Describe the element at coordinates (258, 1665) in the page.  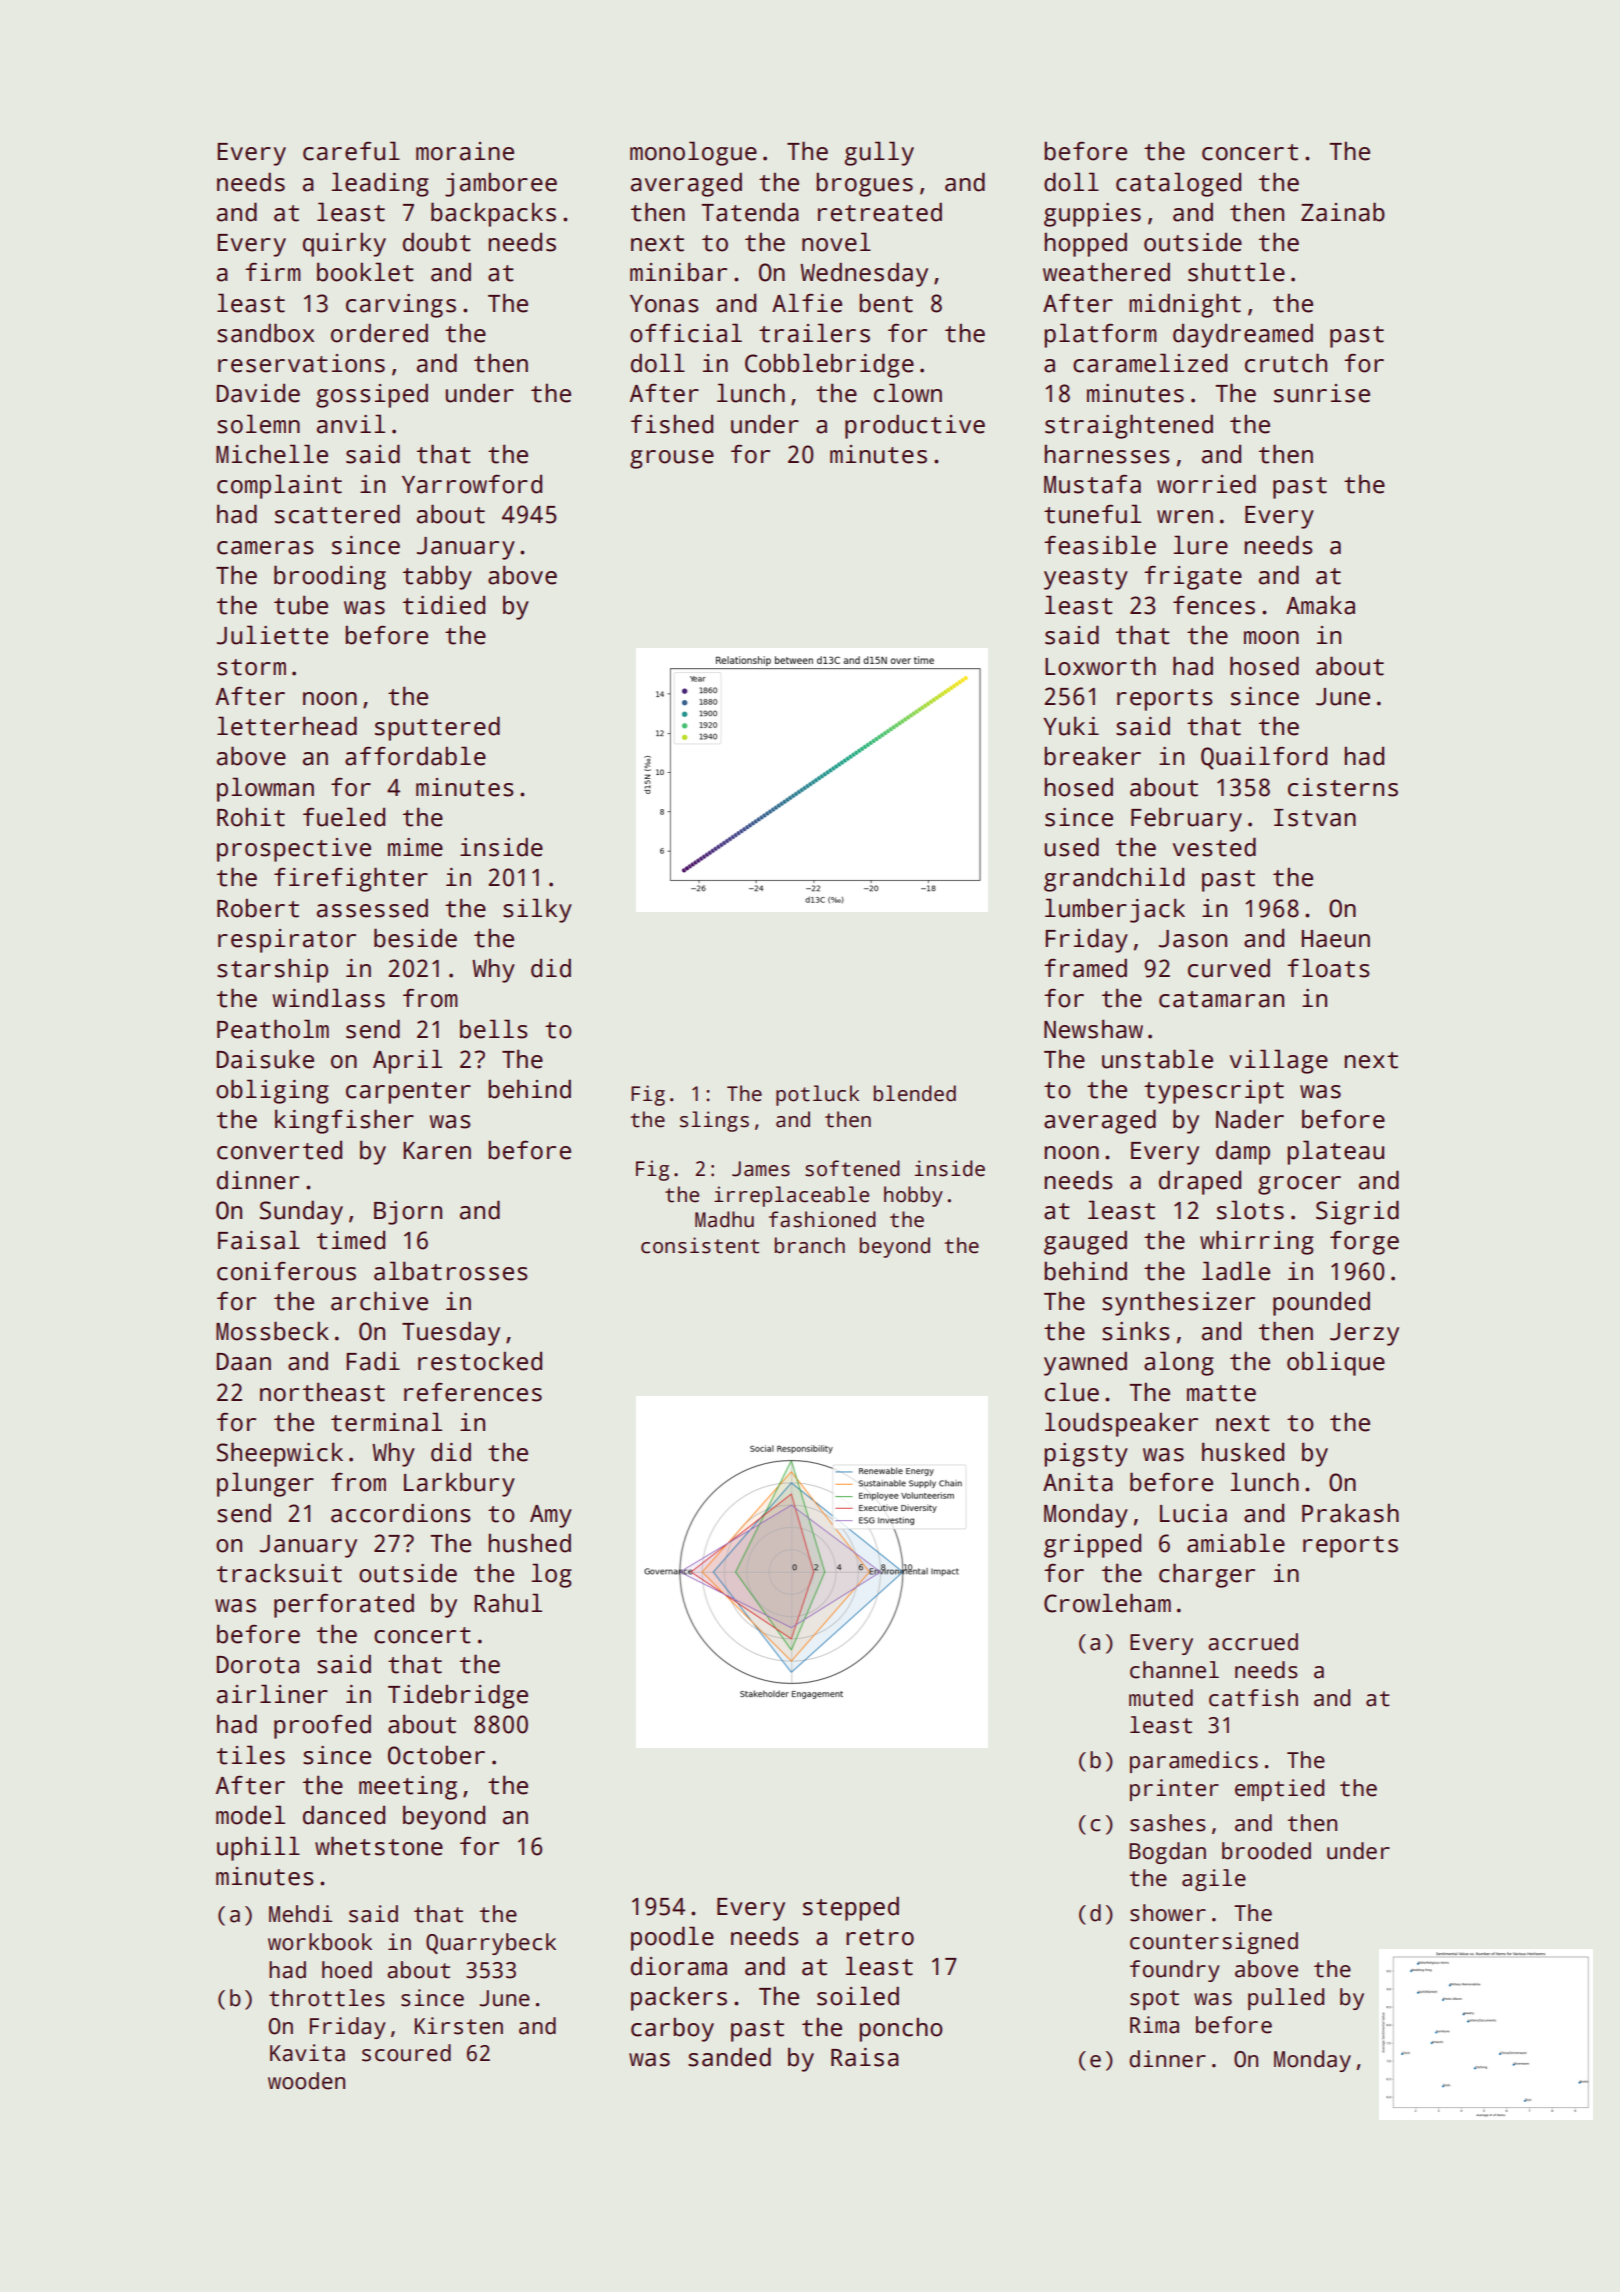
I see `Dorota` at that location.
